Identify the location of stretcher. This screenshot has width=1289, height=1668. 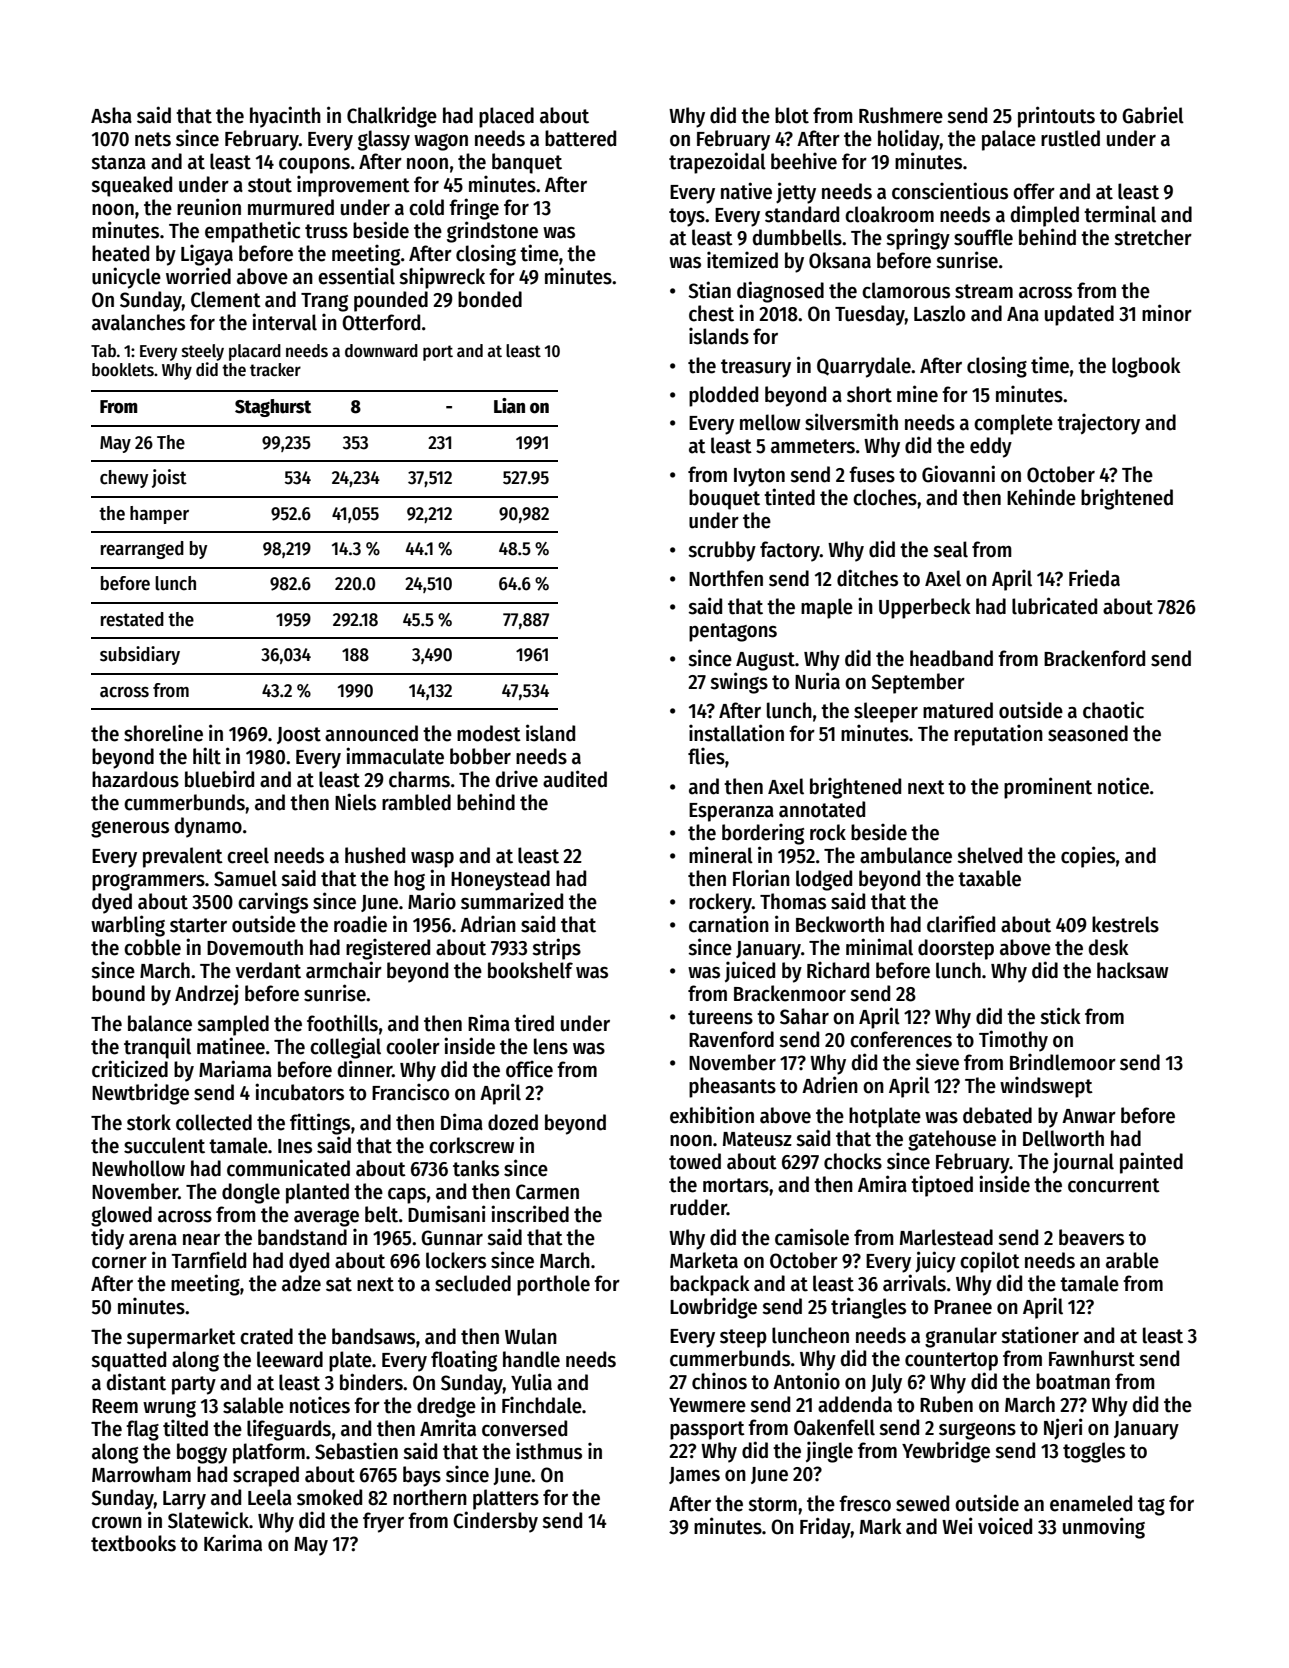
(1153, 237).
